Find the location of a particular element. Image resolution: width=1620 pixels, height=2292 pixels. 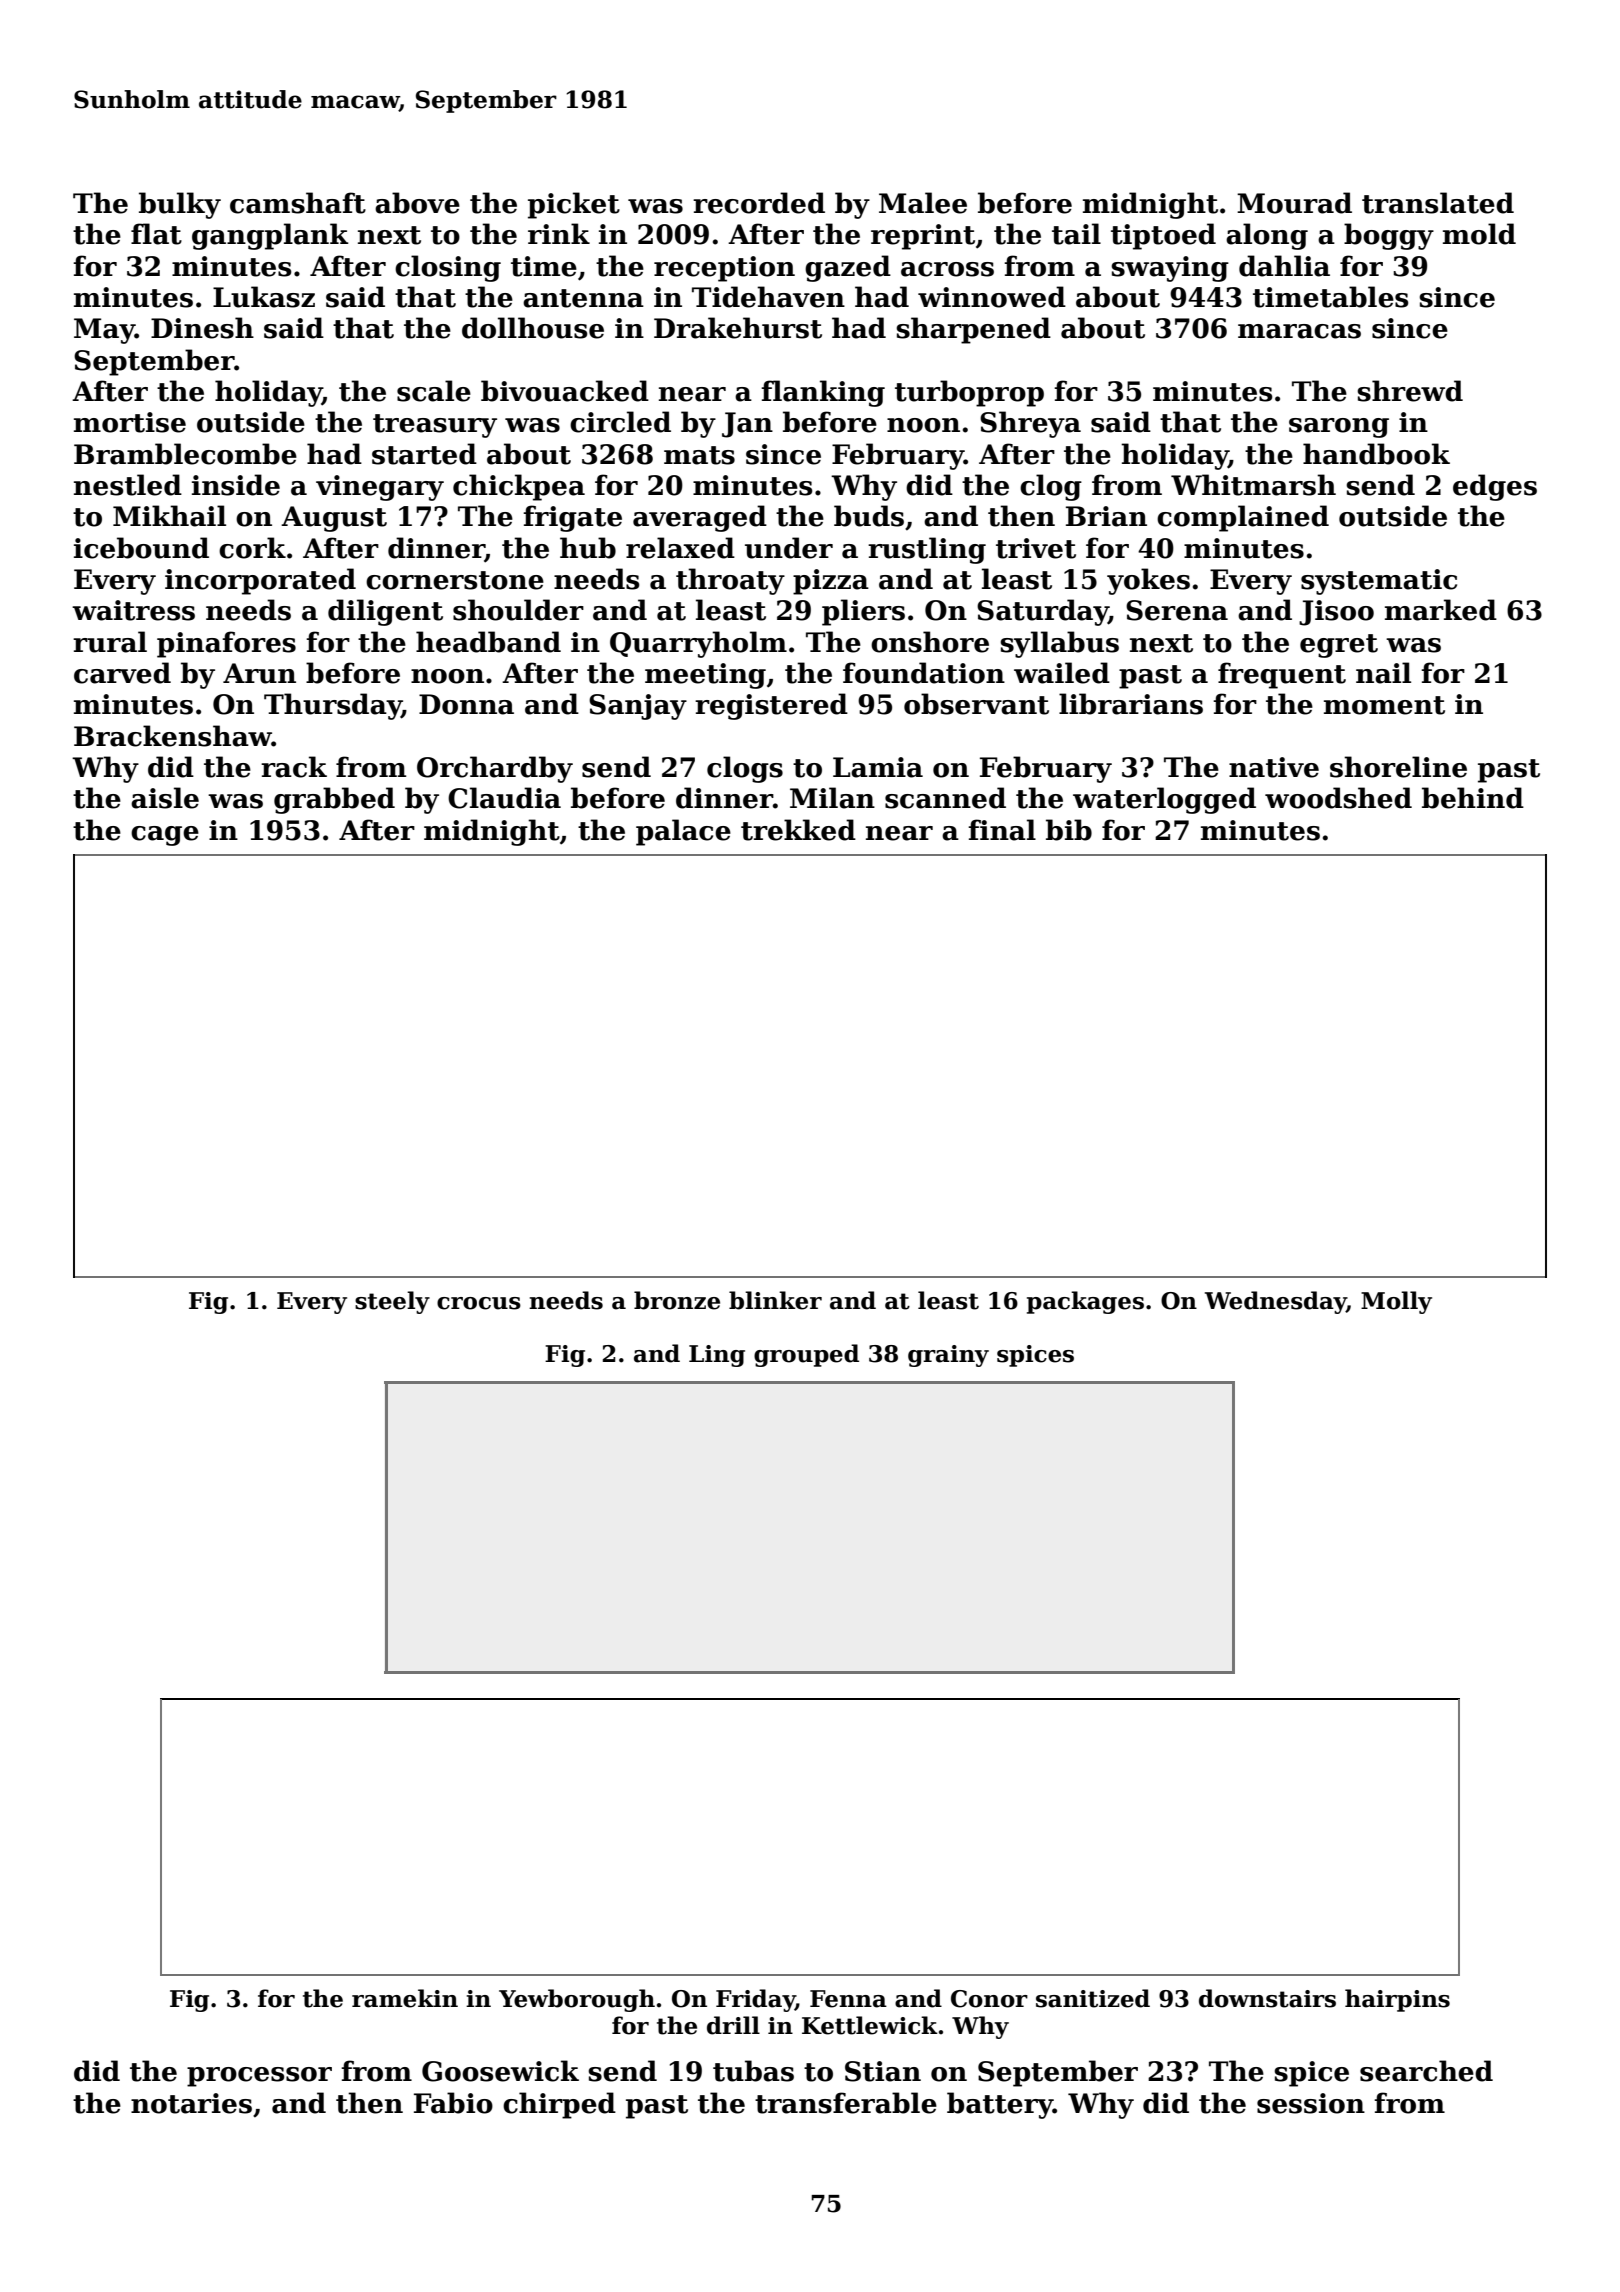

ramekin is located at coordinates (405, 1998).
